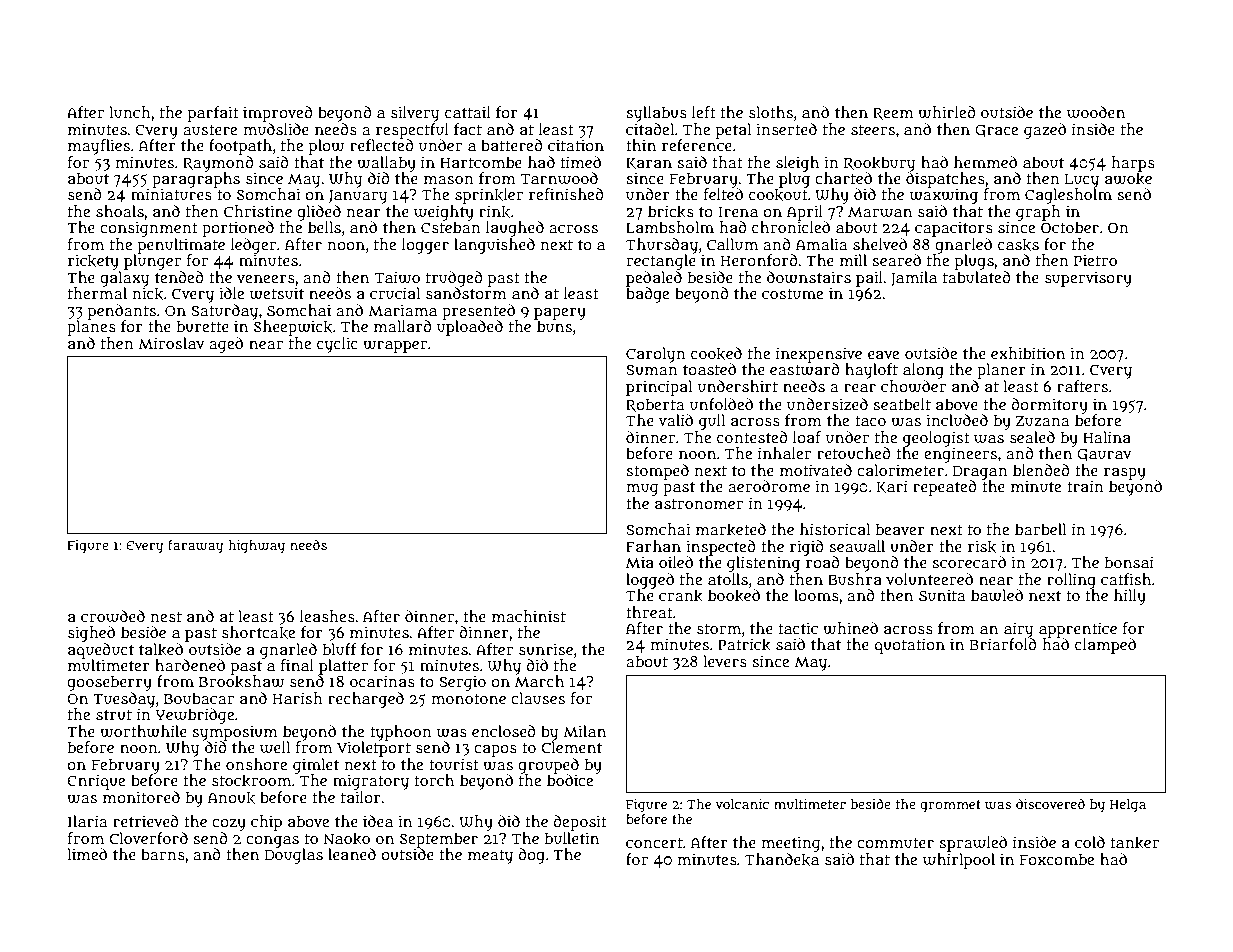 This screenshot has height=952, width=1233. What do you see at coordinates (163, 854) in the screenshot?
I see `barns` at bounding box center [163, 854].
